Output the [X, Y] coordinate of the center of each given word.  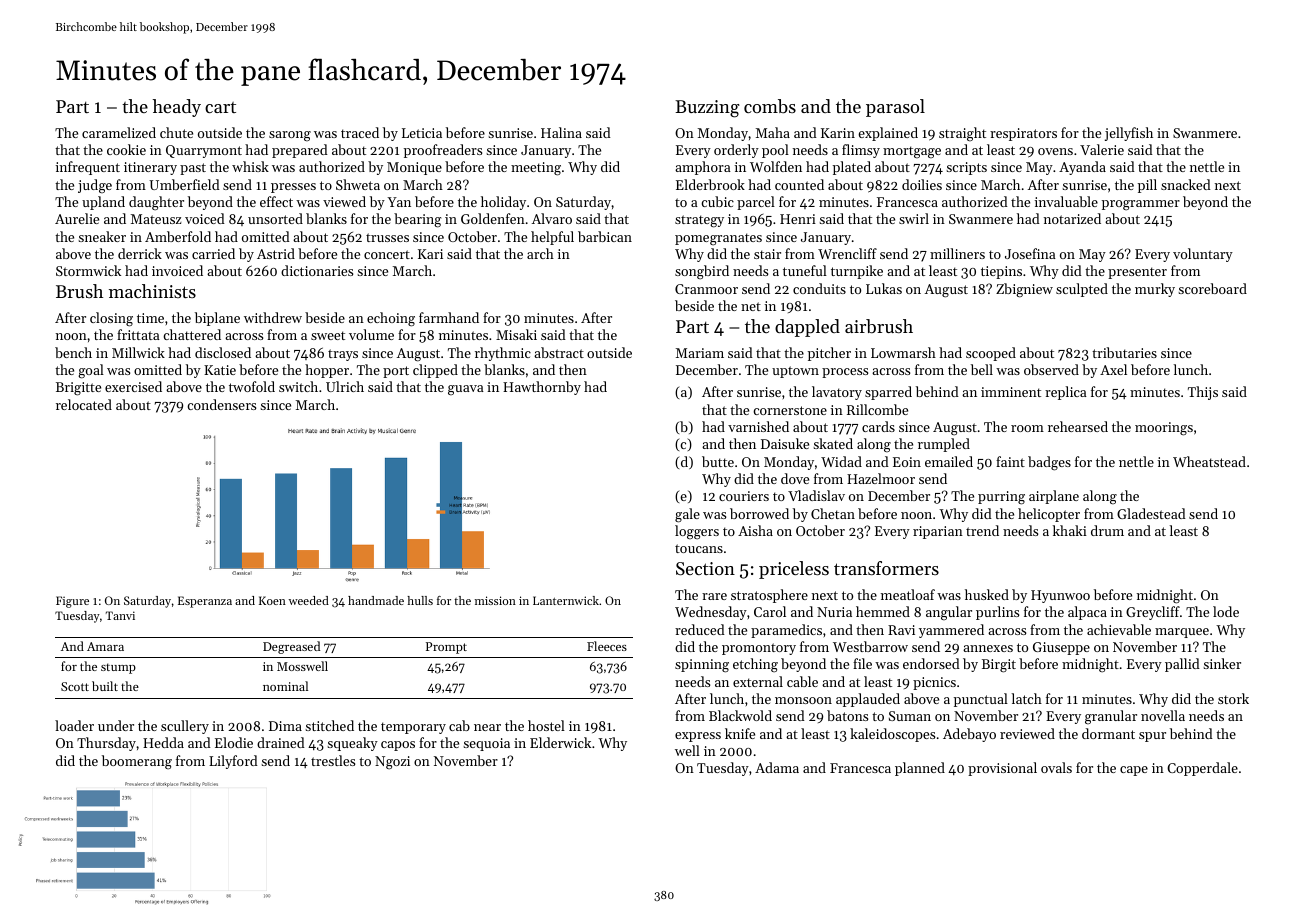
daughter [156, 203]
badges [1049, 463]
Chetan [833, 513]
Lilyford [233, 762]
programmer [1141, 205]
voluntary [1203, 255]
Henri [798, 219]
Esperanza [205, 602]
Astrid [276, 253]
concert [387, 254]
